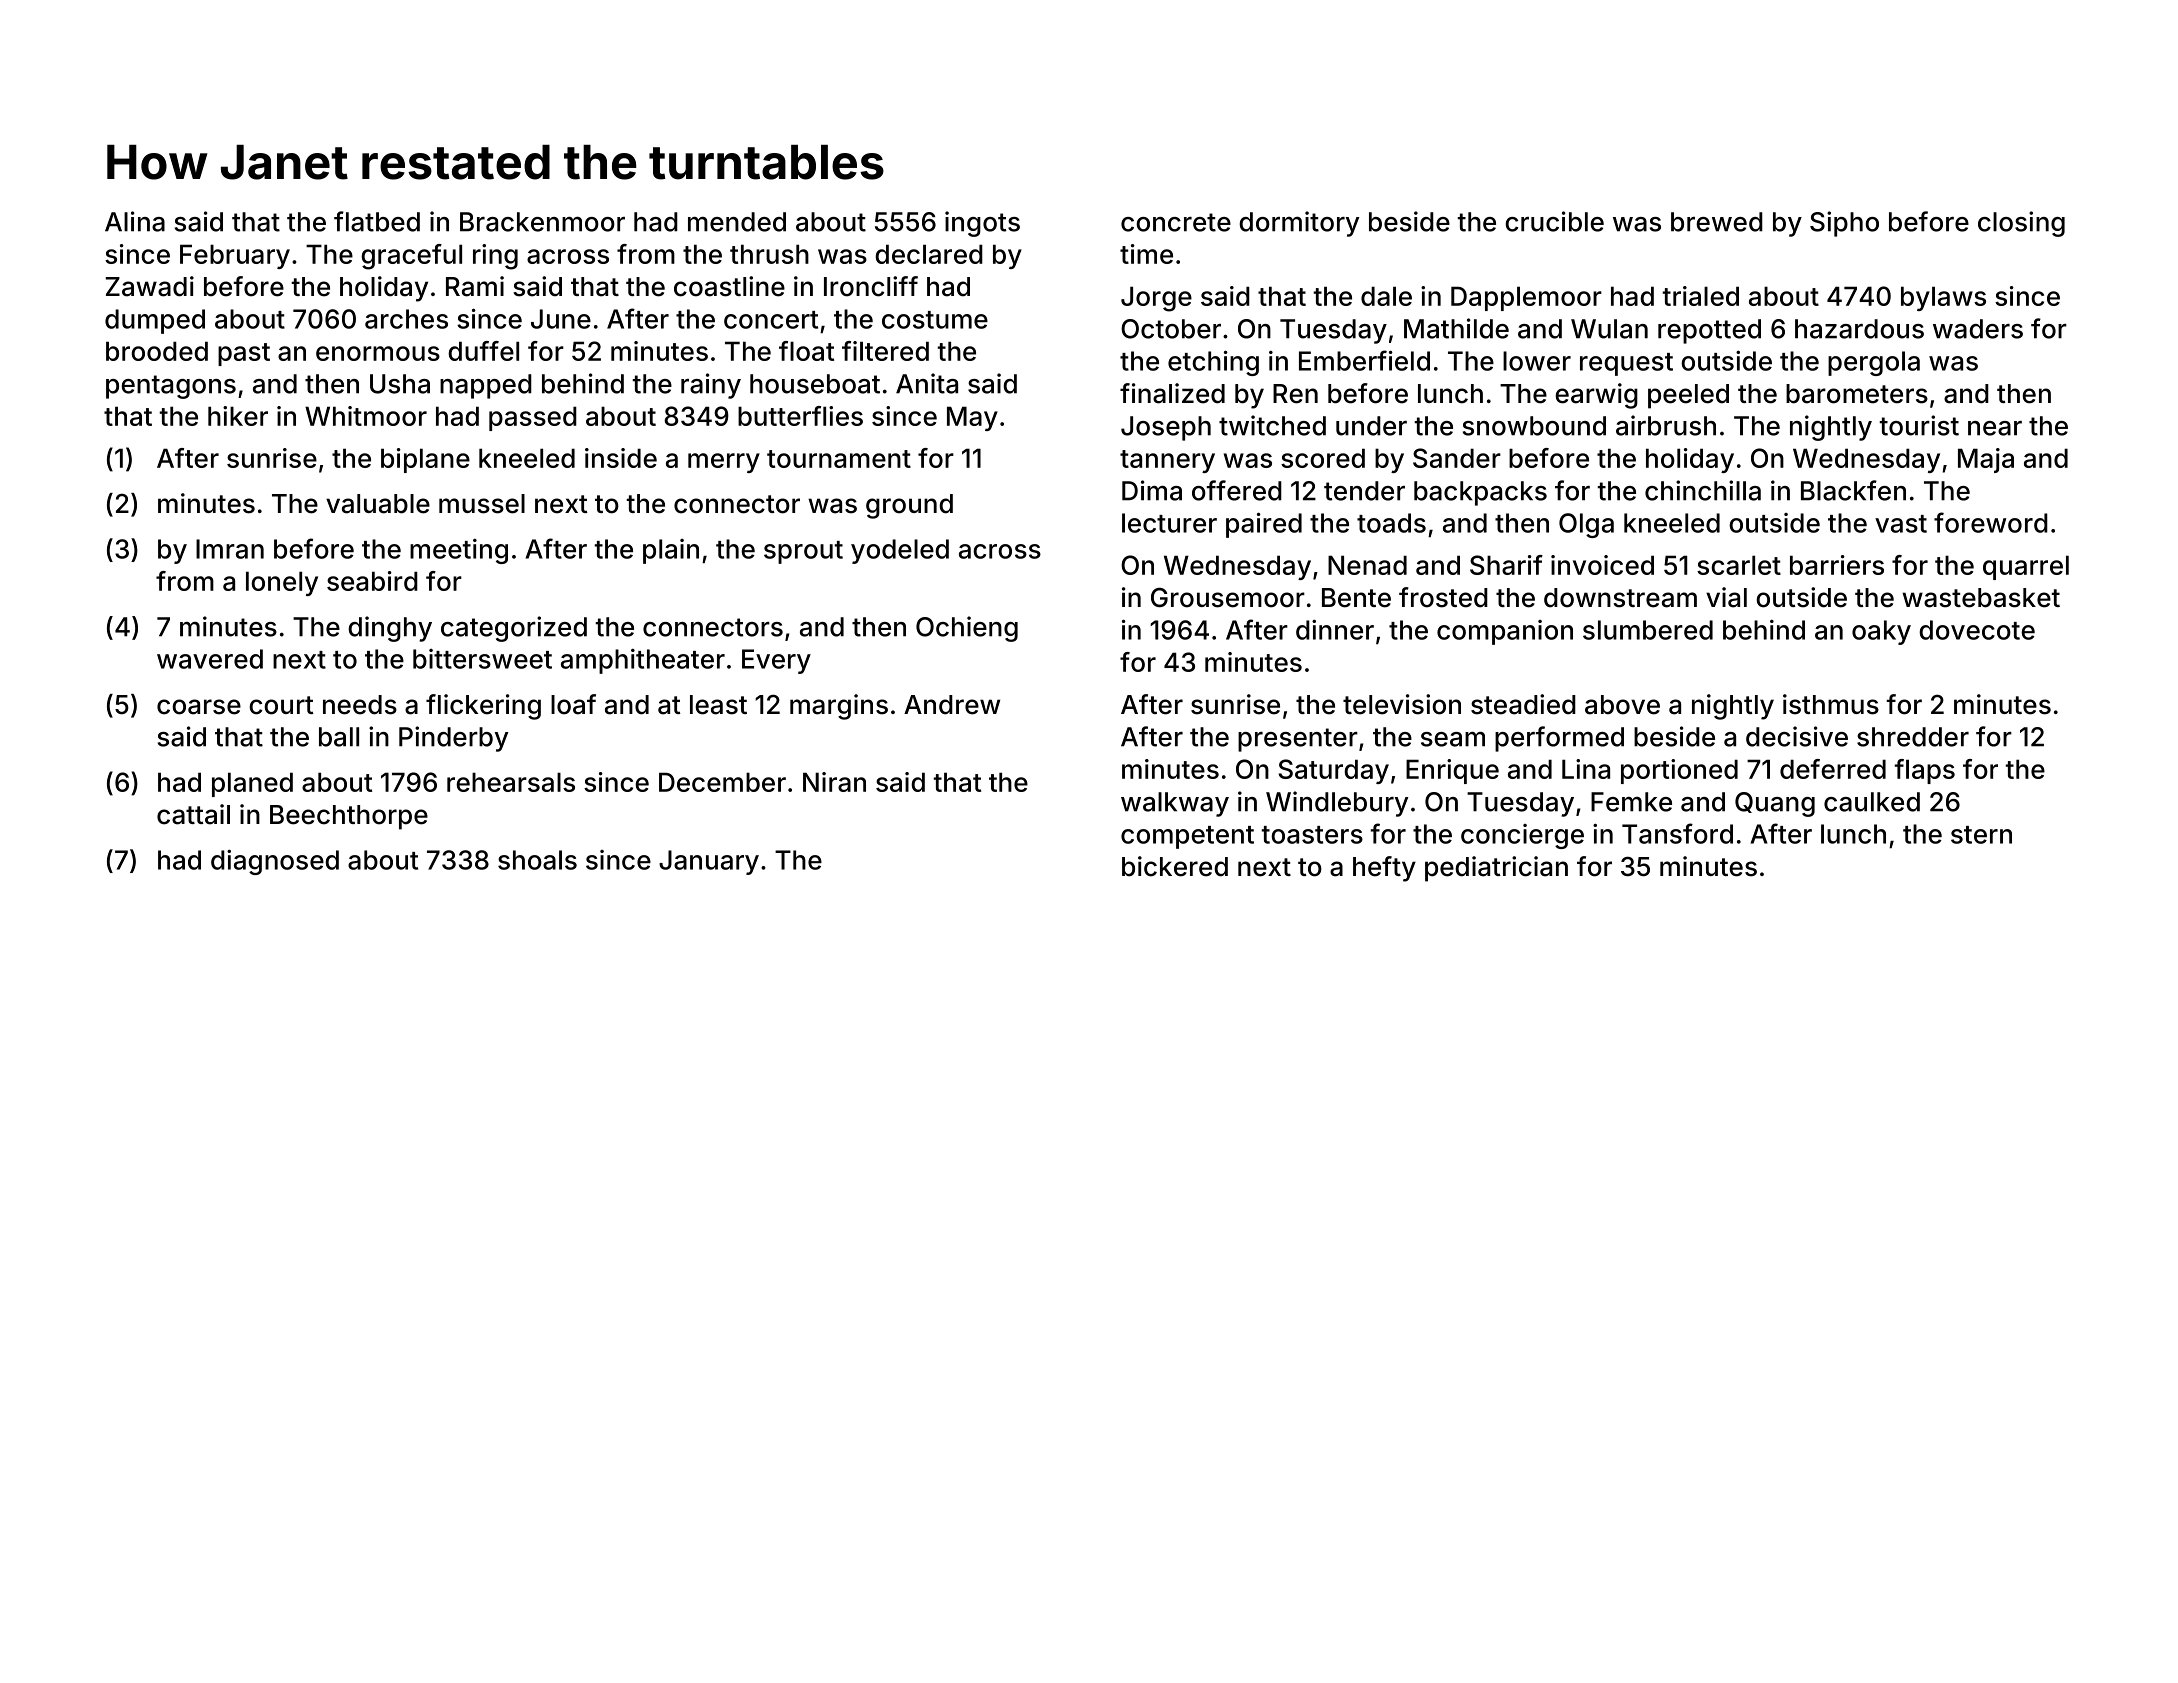 This screenshot has height=1683, width=2178. Describe the element at coordinates (390, 629) in the screenshot. I see `dinghy` at that location.
